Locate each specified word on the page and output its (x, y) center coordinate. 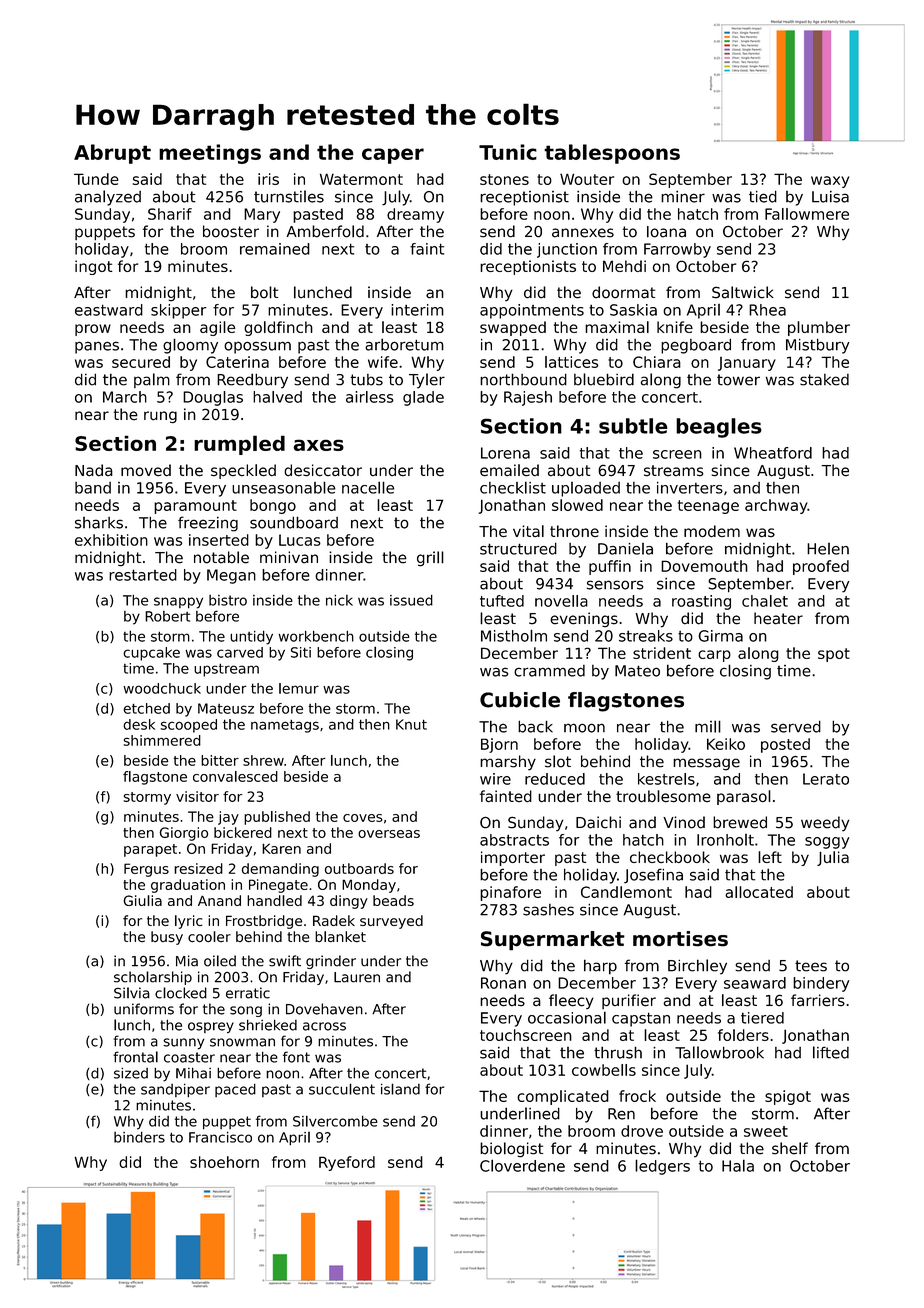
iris (268, 179)
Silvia (132, 993)
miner (683, 197)
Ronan (503, 983)
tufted (502, 601)
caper (393, 156)
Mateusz (226, 708)
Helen (828, 549)
